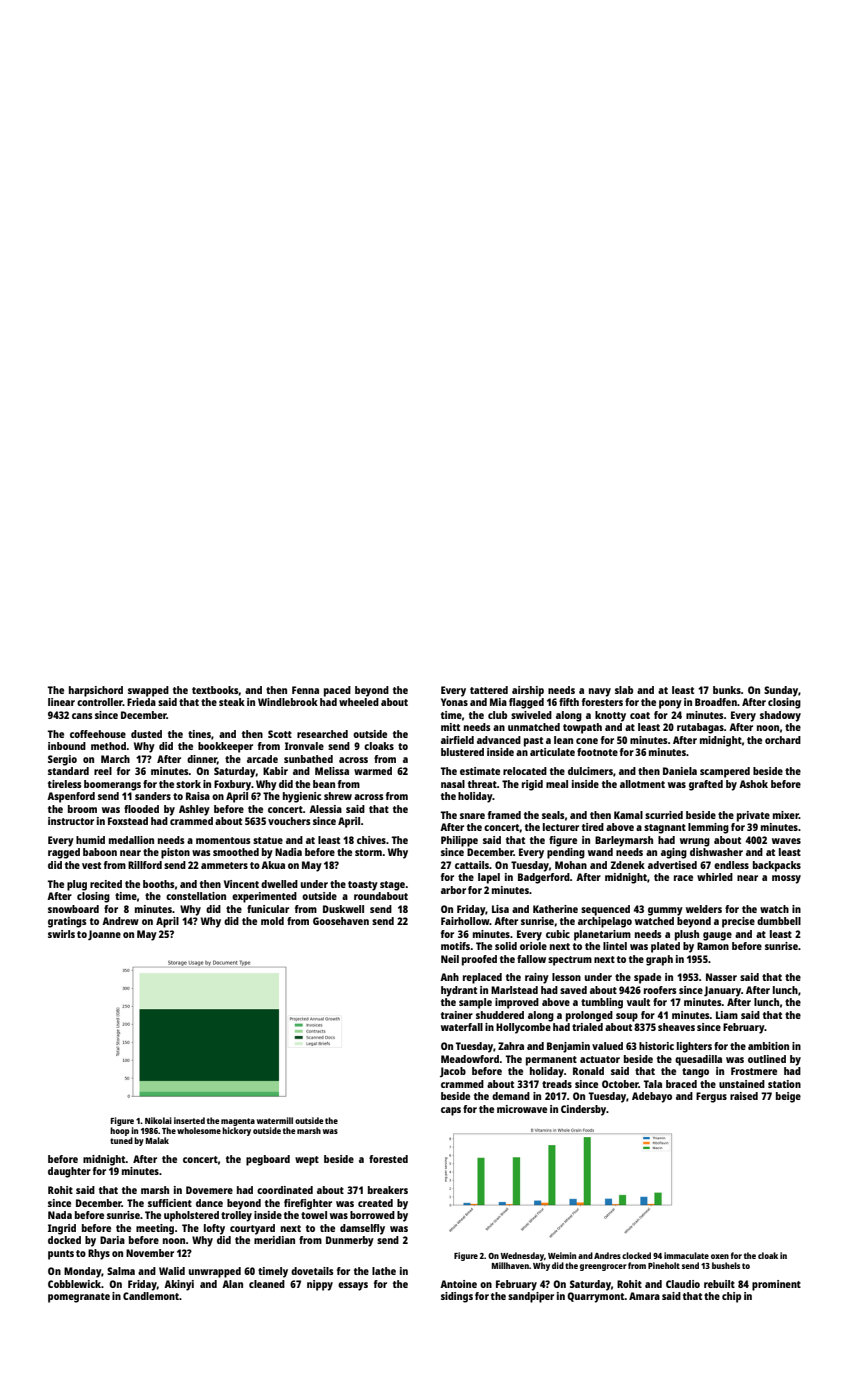 The image size is (849, 1400). What do you see at coordinates (451, 1111) in the page?
I see `caps` at bounding box center [451, 1111].
